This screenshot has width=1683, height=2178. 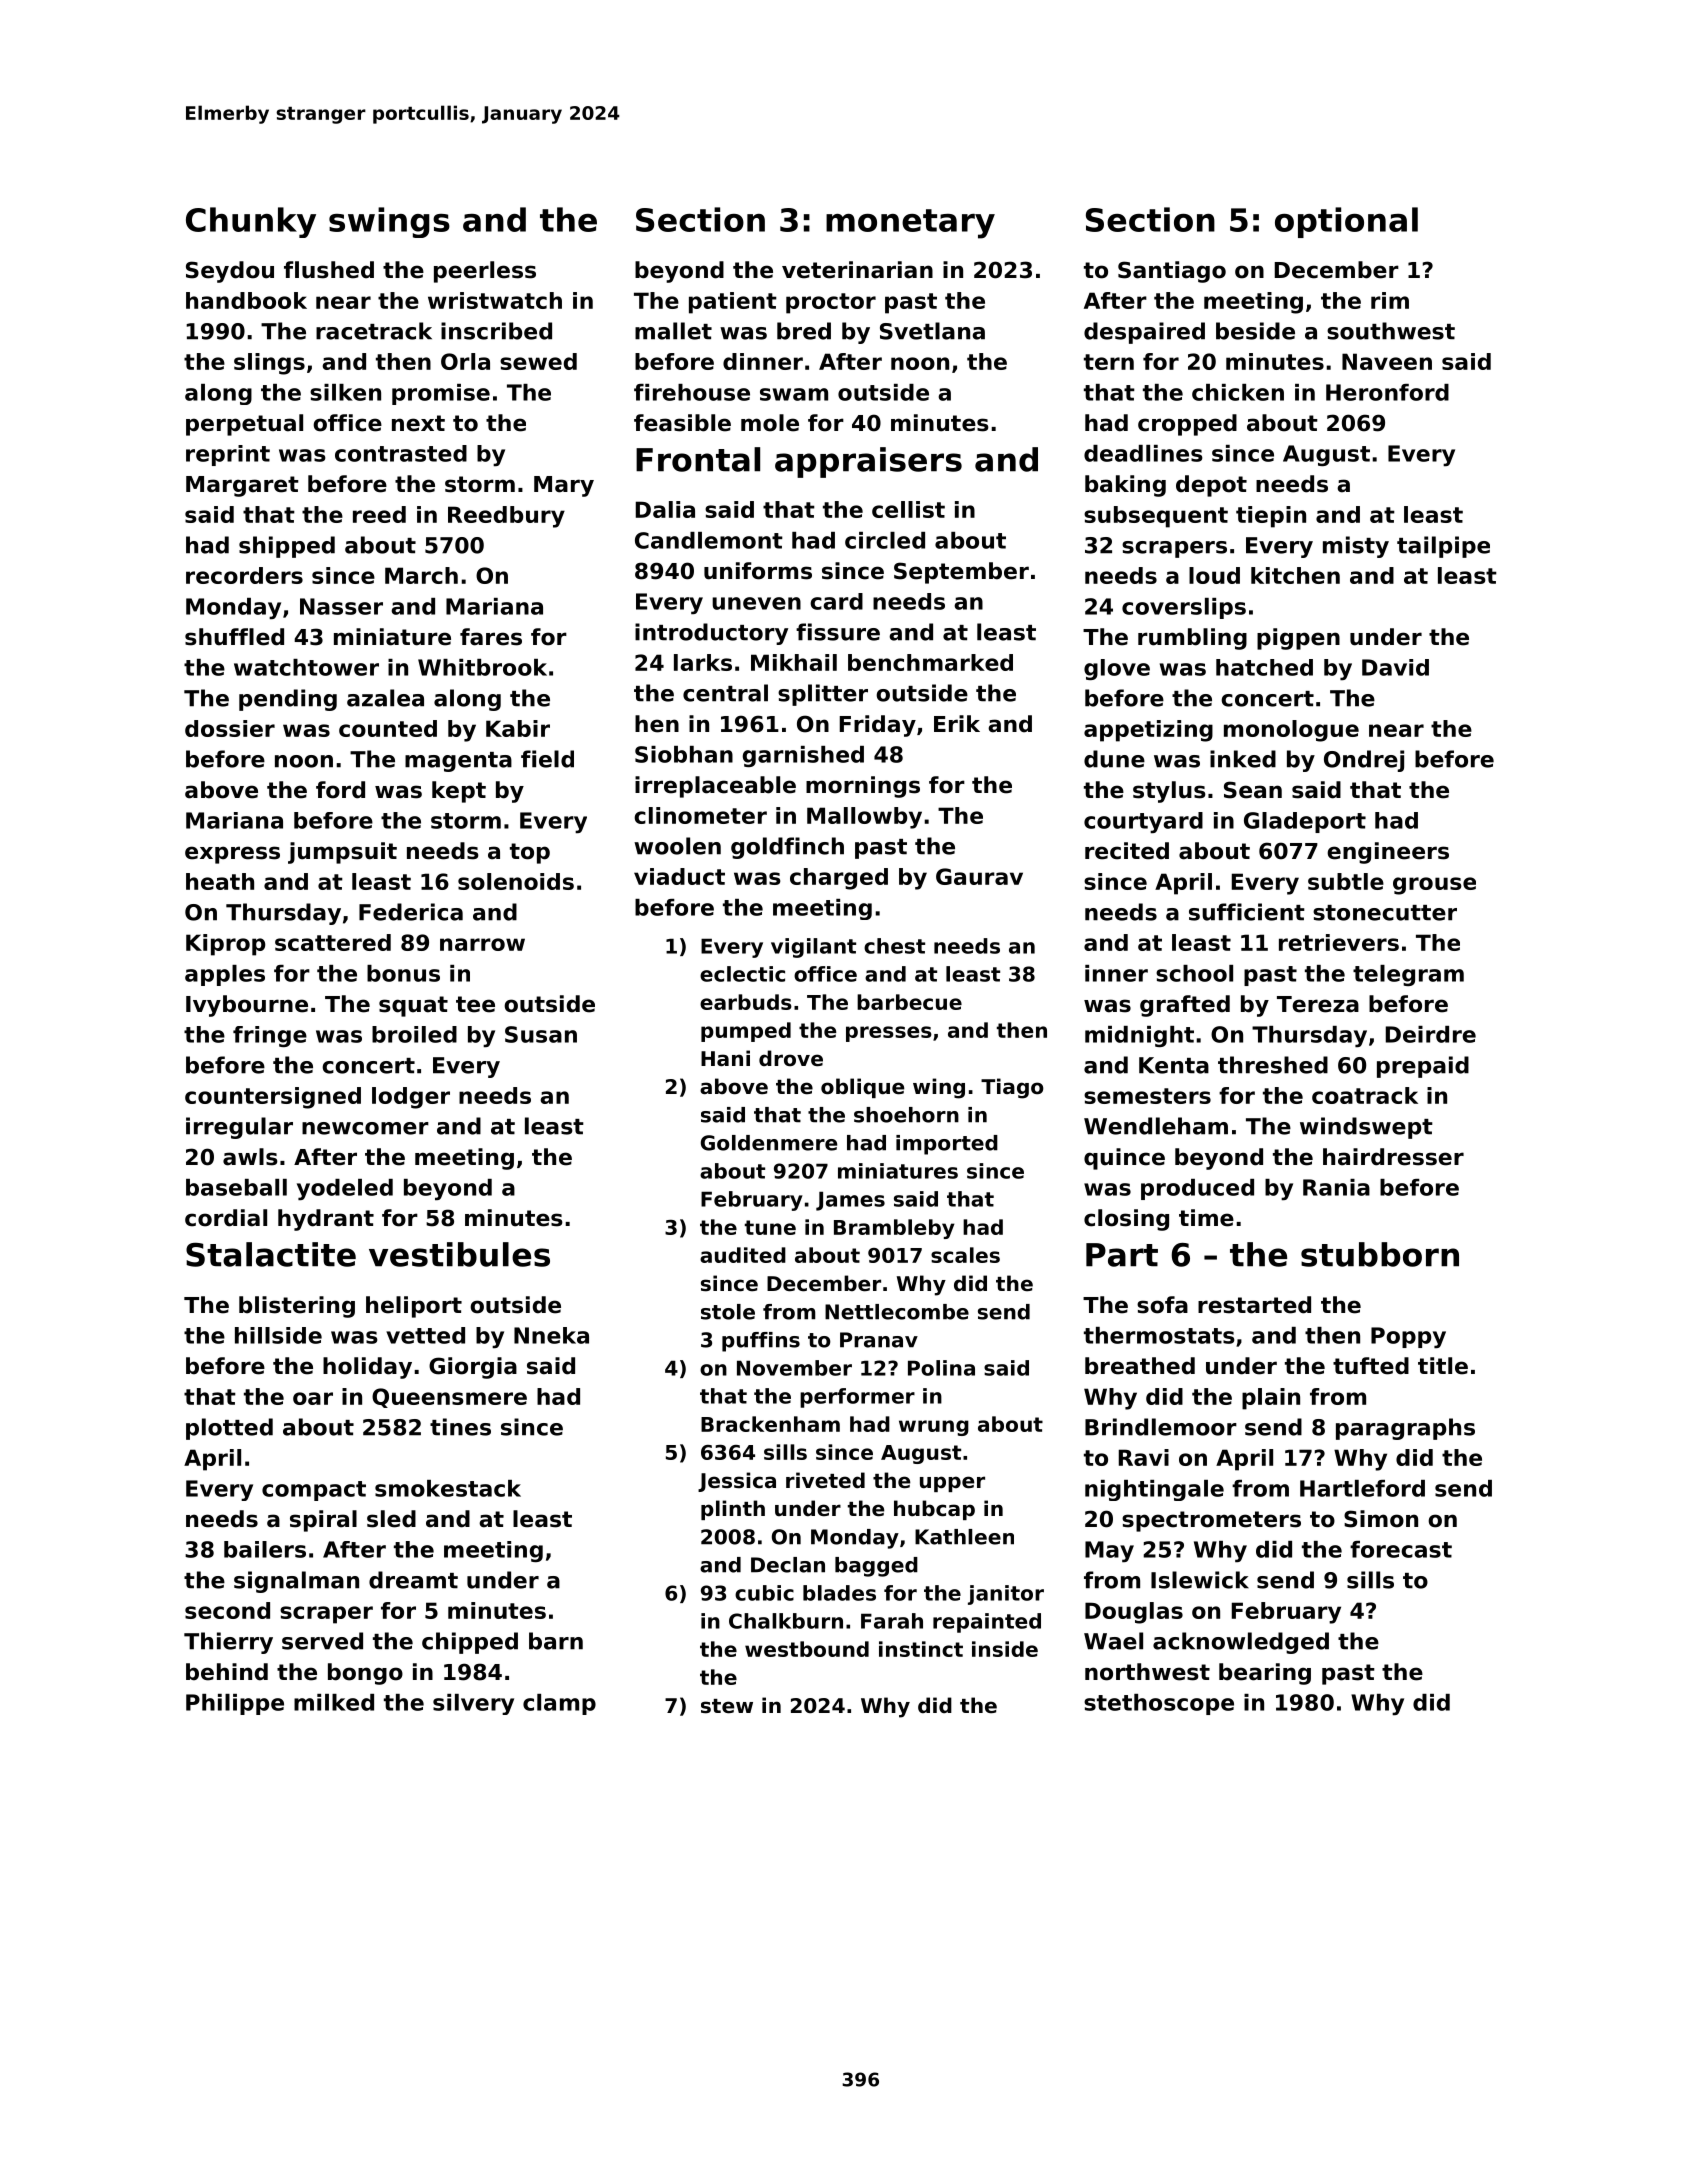 What do you see at coordinates (1381, 1519) in the screenshot?
I see `Simon` at bounding box center [1381, 1519].
